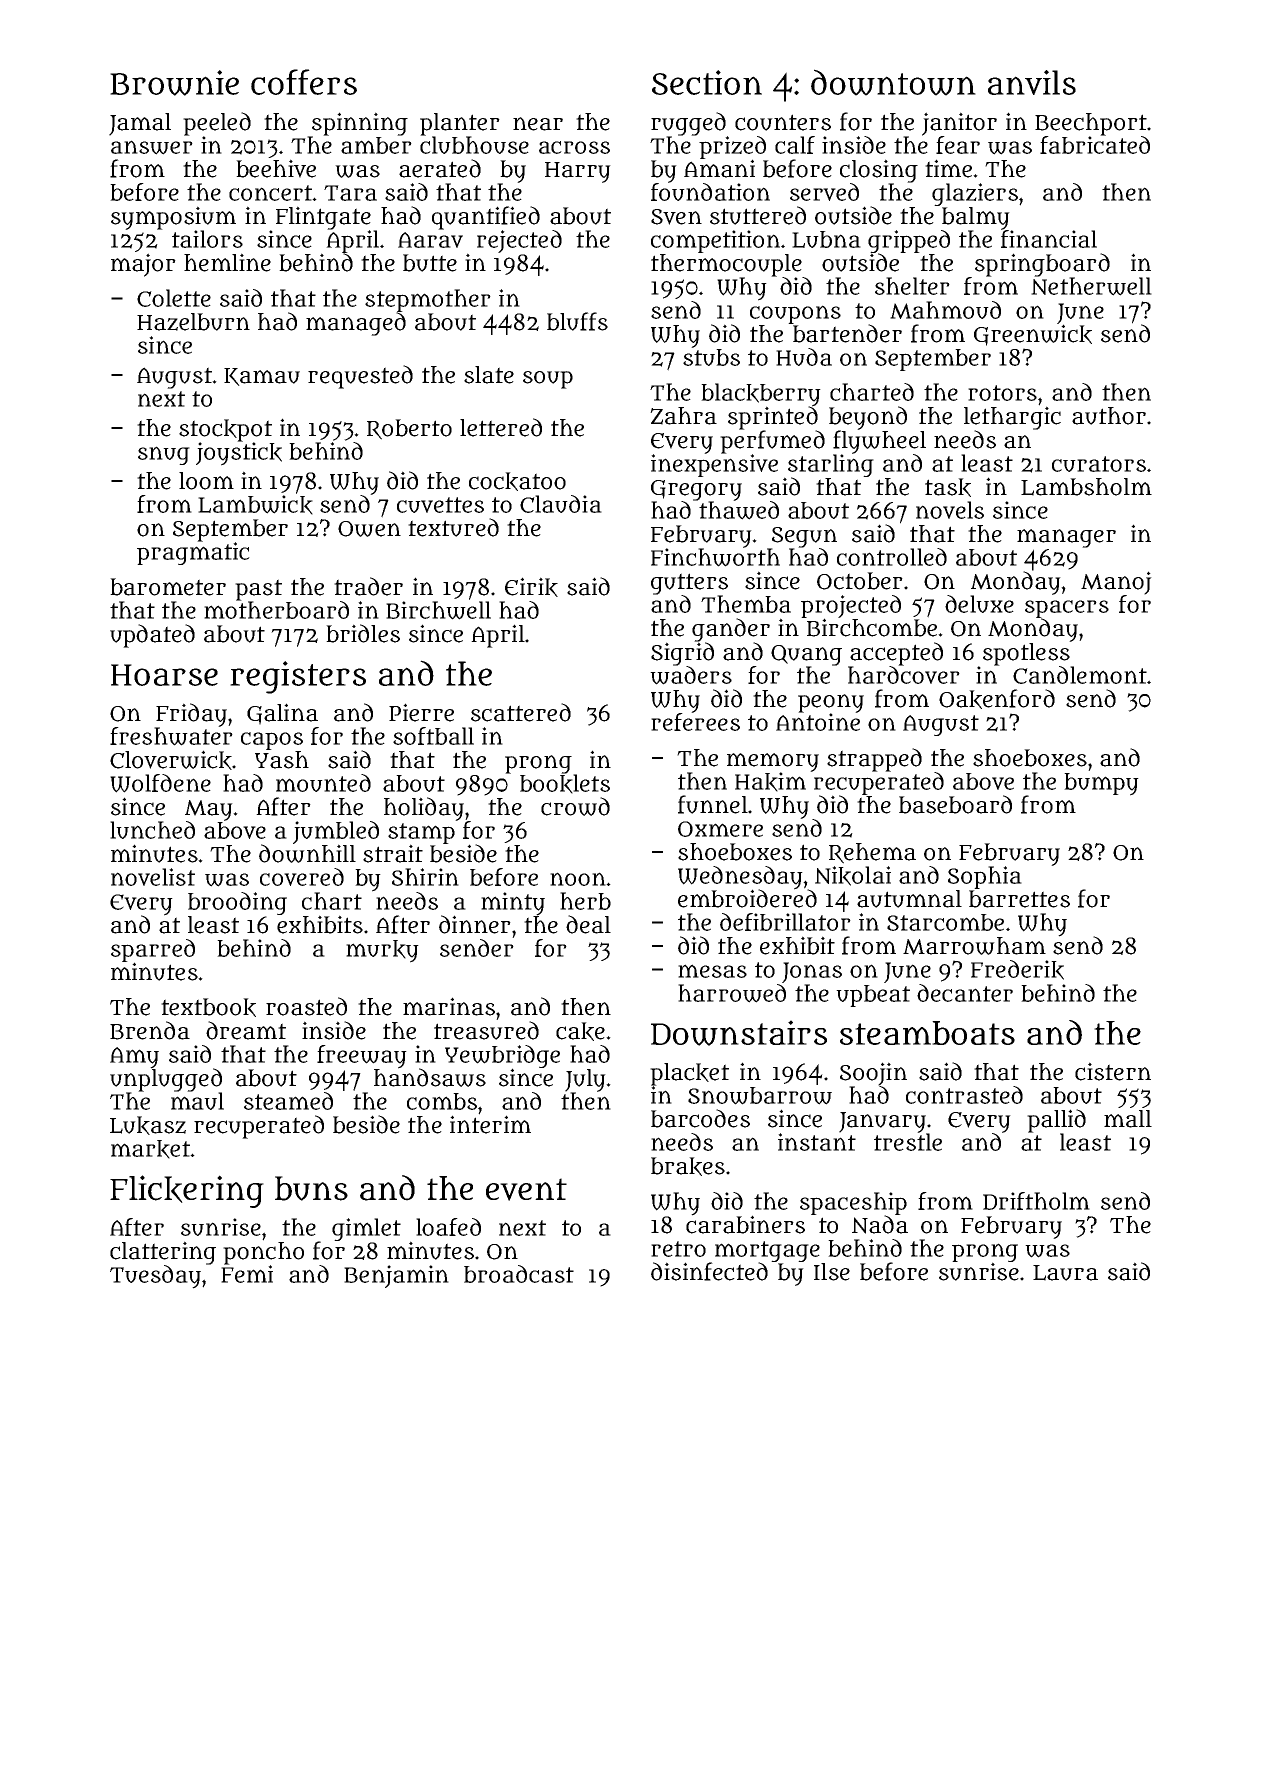 Image resolution: width=1261 pixels, height=1784 pixels. Describe the element at coordinates (336, 832) in the document. I see `jumbled` at that location.
